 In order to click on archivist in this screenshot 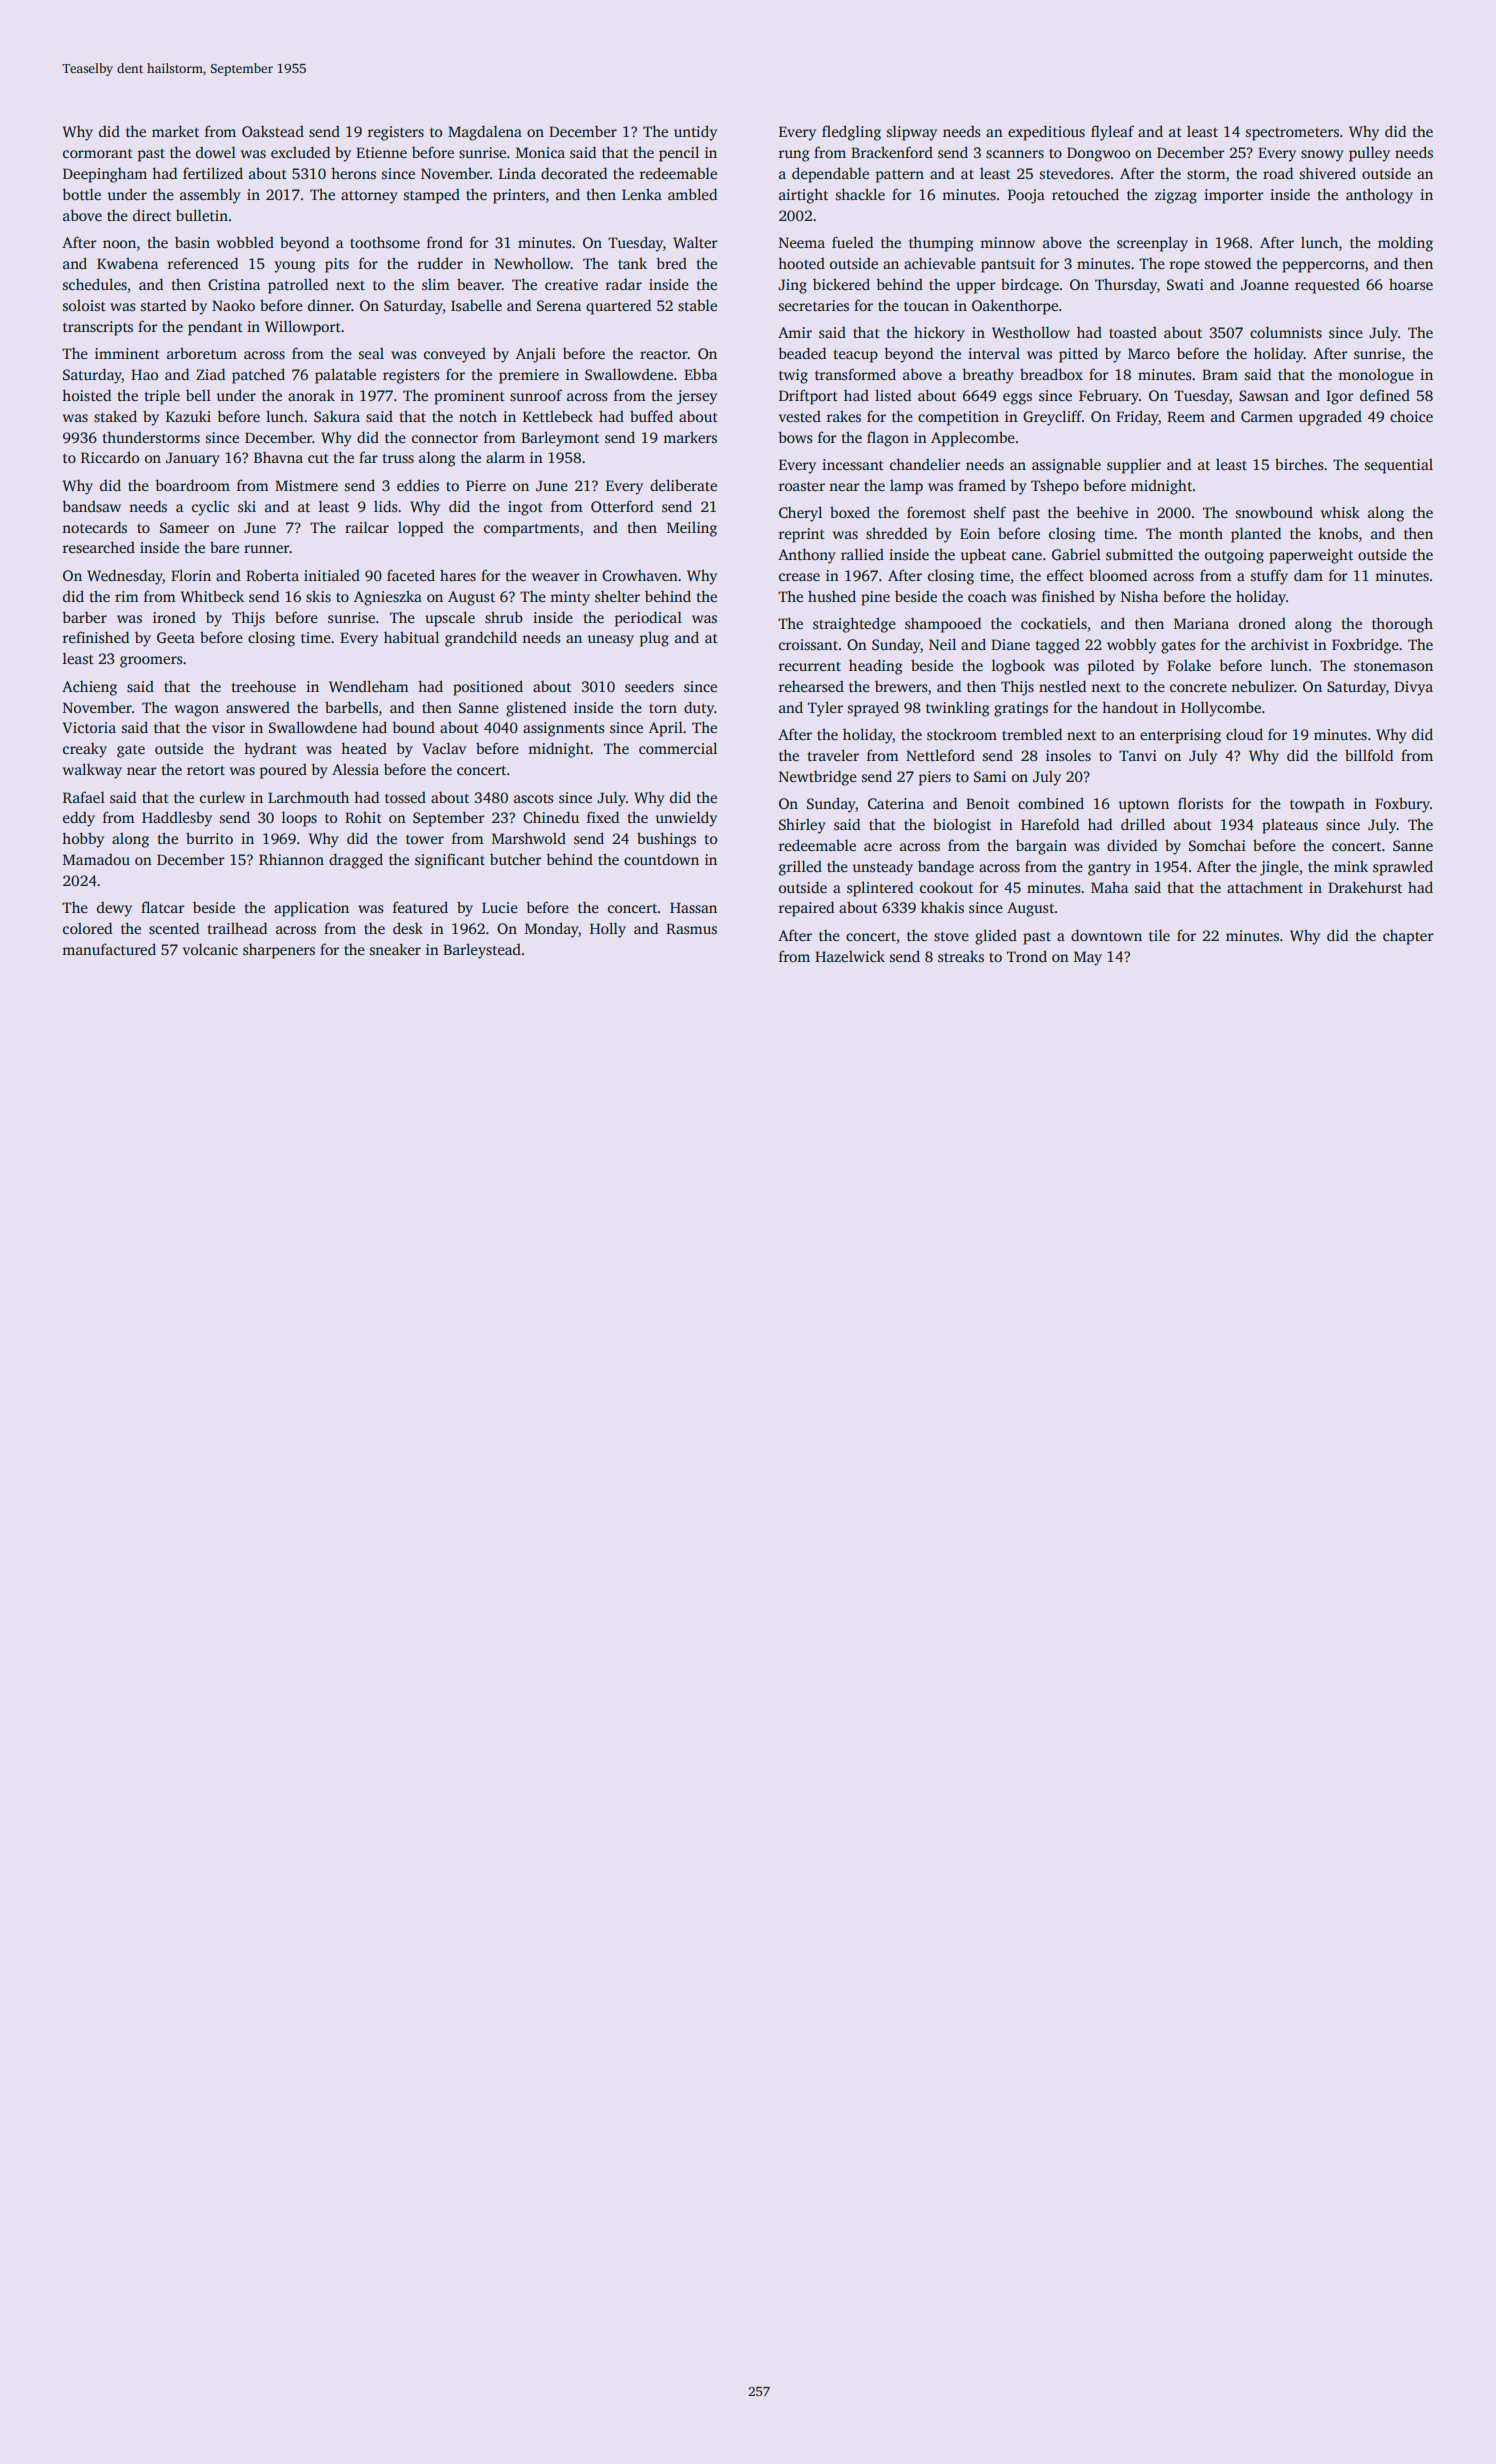, I will do `click(1280, 644)`.
